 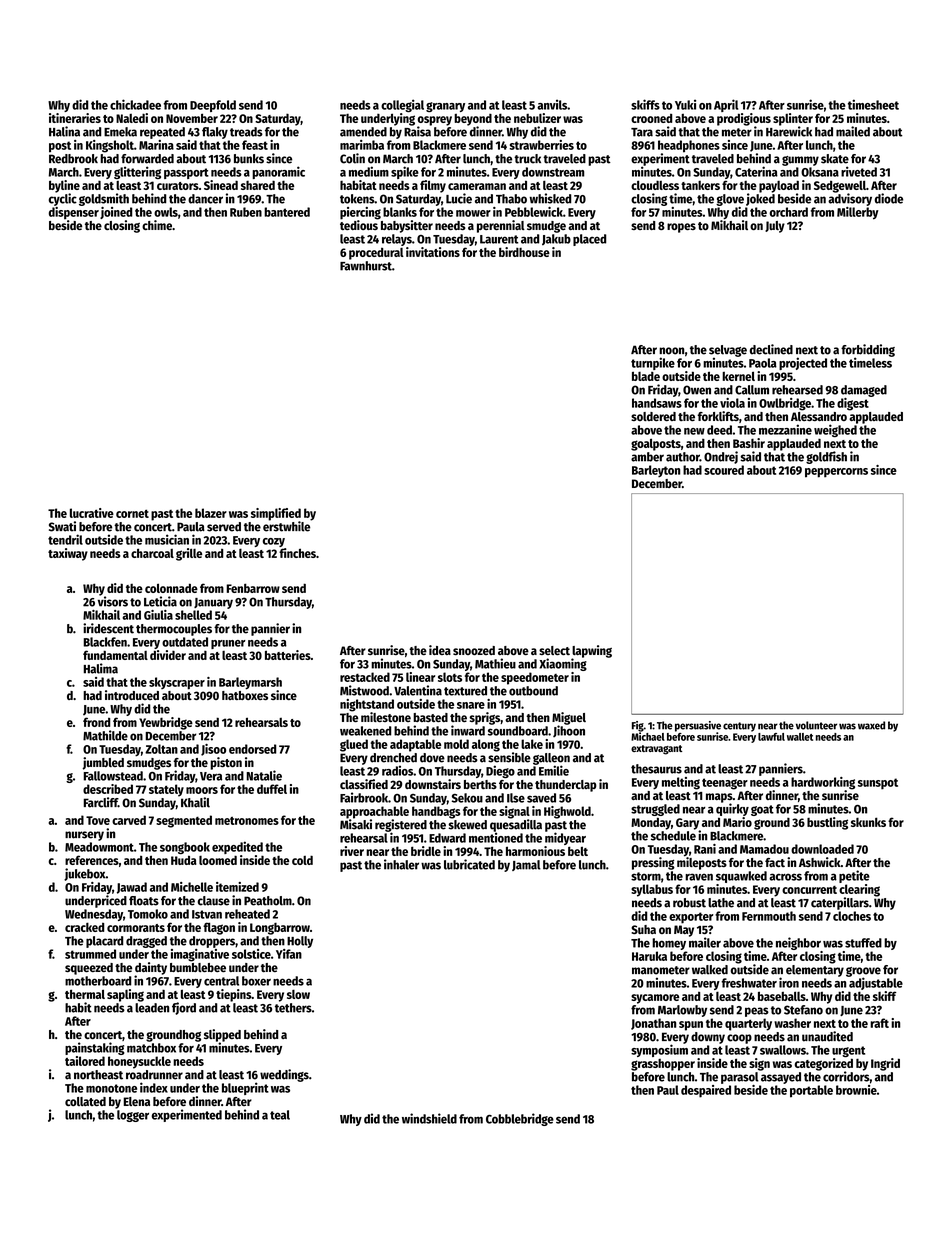 I want to click on relays, so click(x=397, y=240).
